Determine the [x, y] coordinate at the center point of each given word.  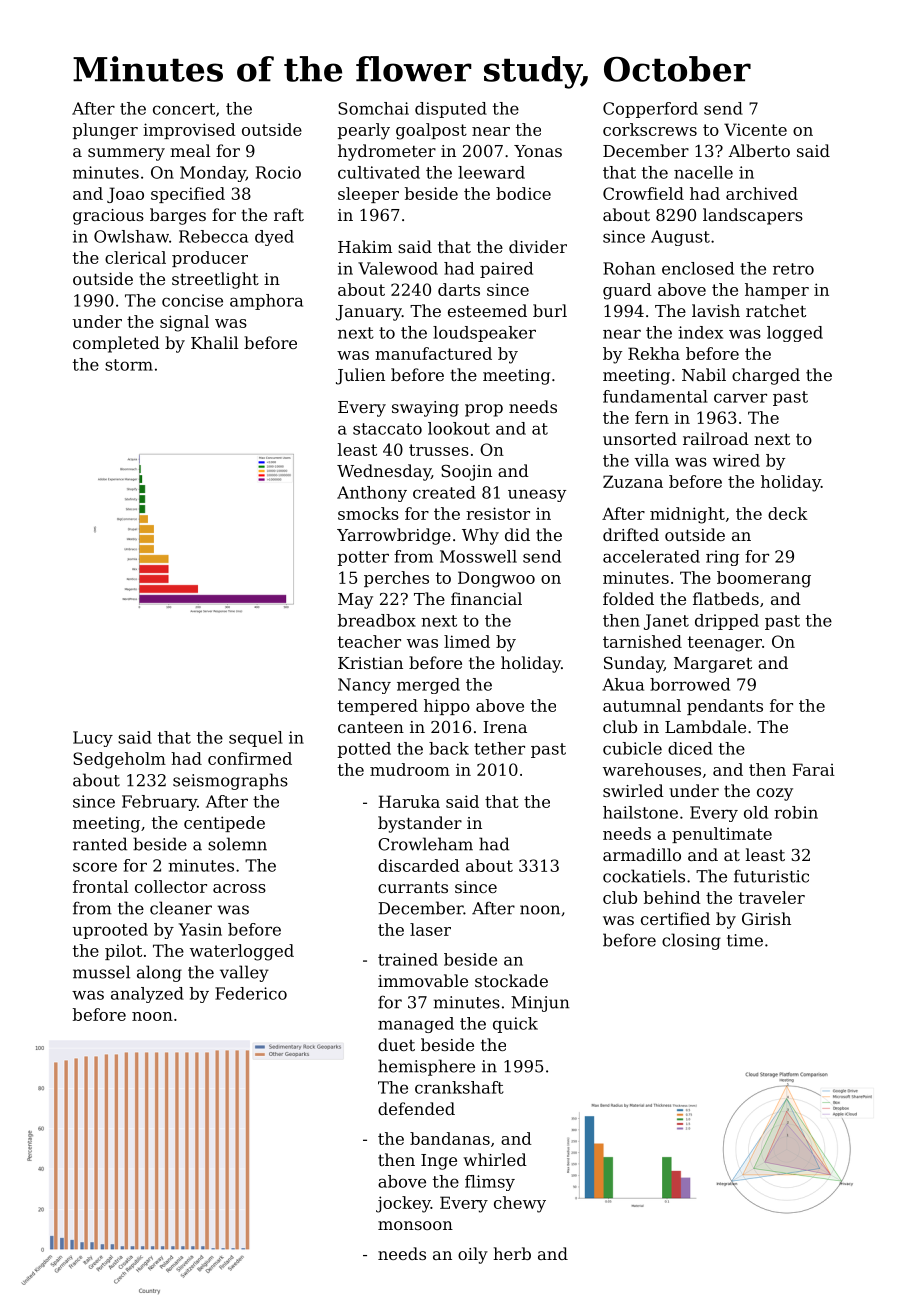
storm [129, 365]
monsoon [415, 1225]
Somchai [373, 108]
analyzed [147, 995]
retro [793, 269]
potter [363, 558]
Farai [813, 769]
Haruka [409, 801]
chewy [520, 1204]
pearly [364, 131]
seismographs [230, 781]
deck [788, 513]
